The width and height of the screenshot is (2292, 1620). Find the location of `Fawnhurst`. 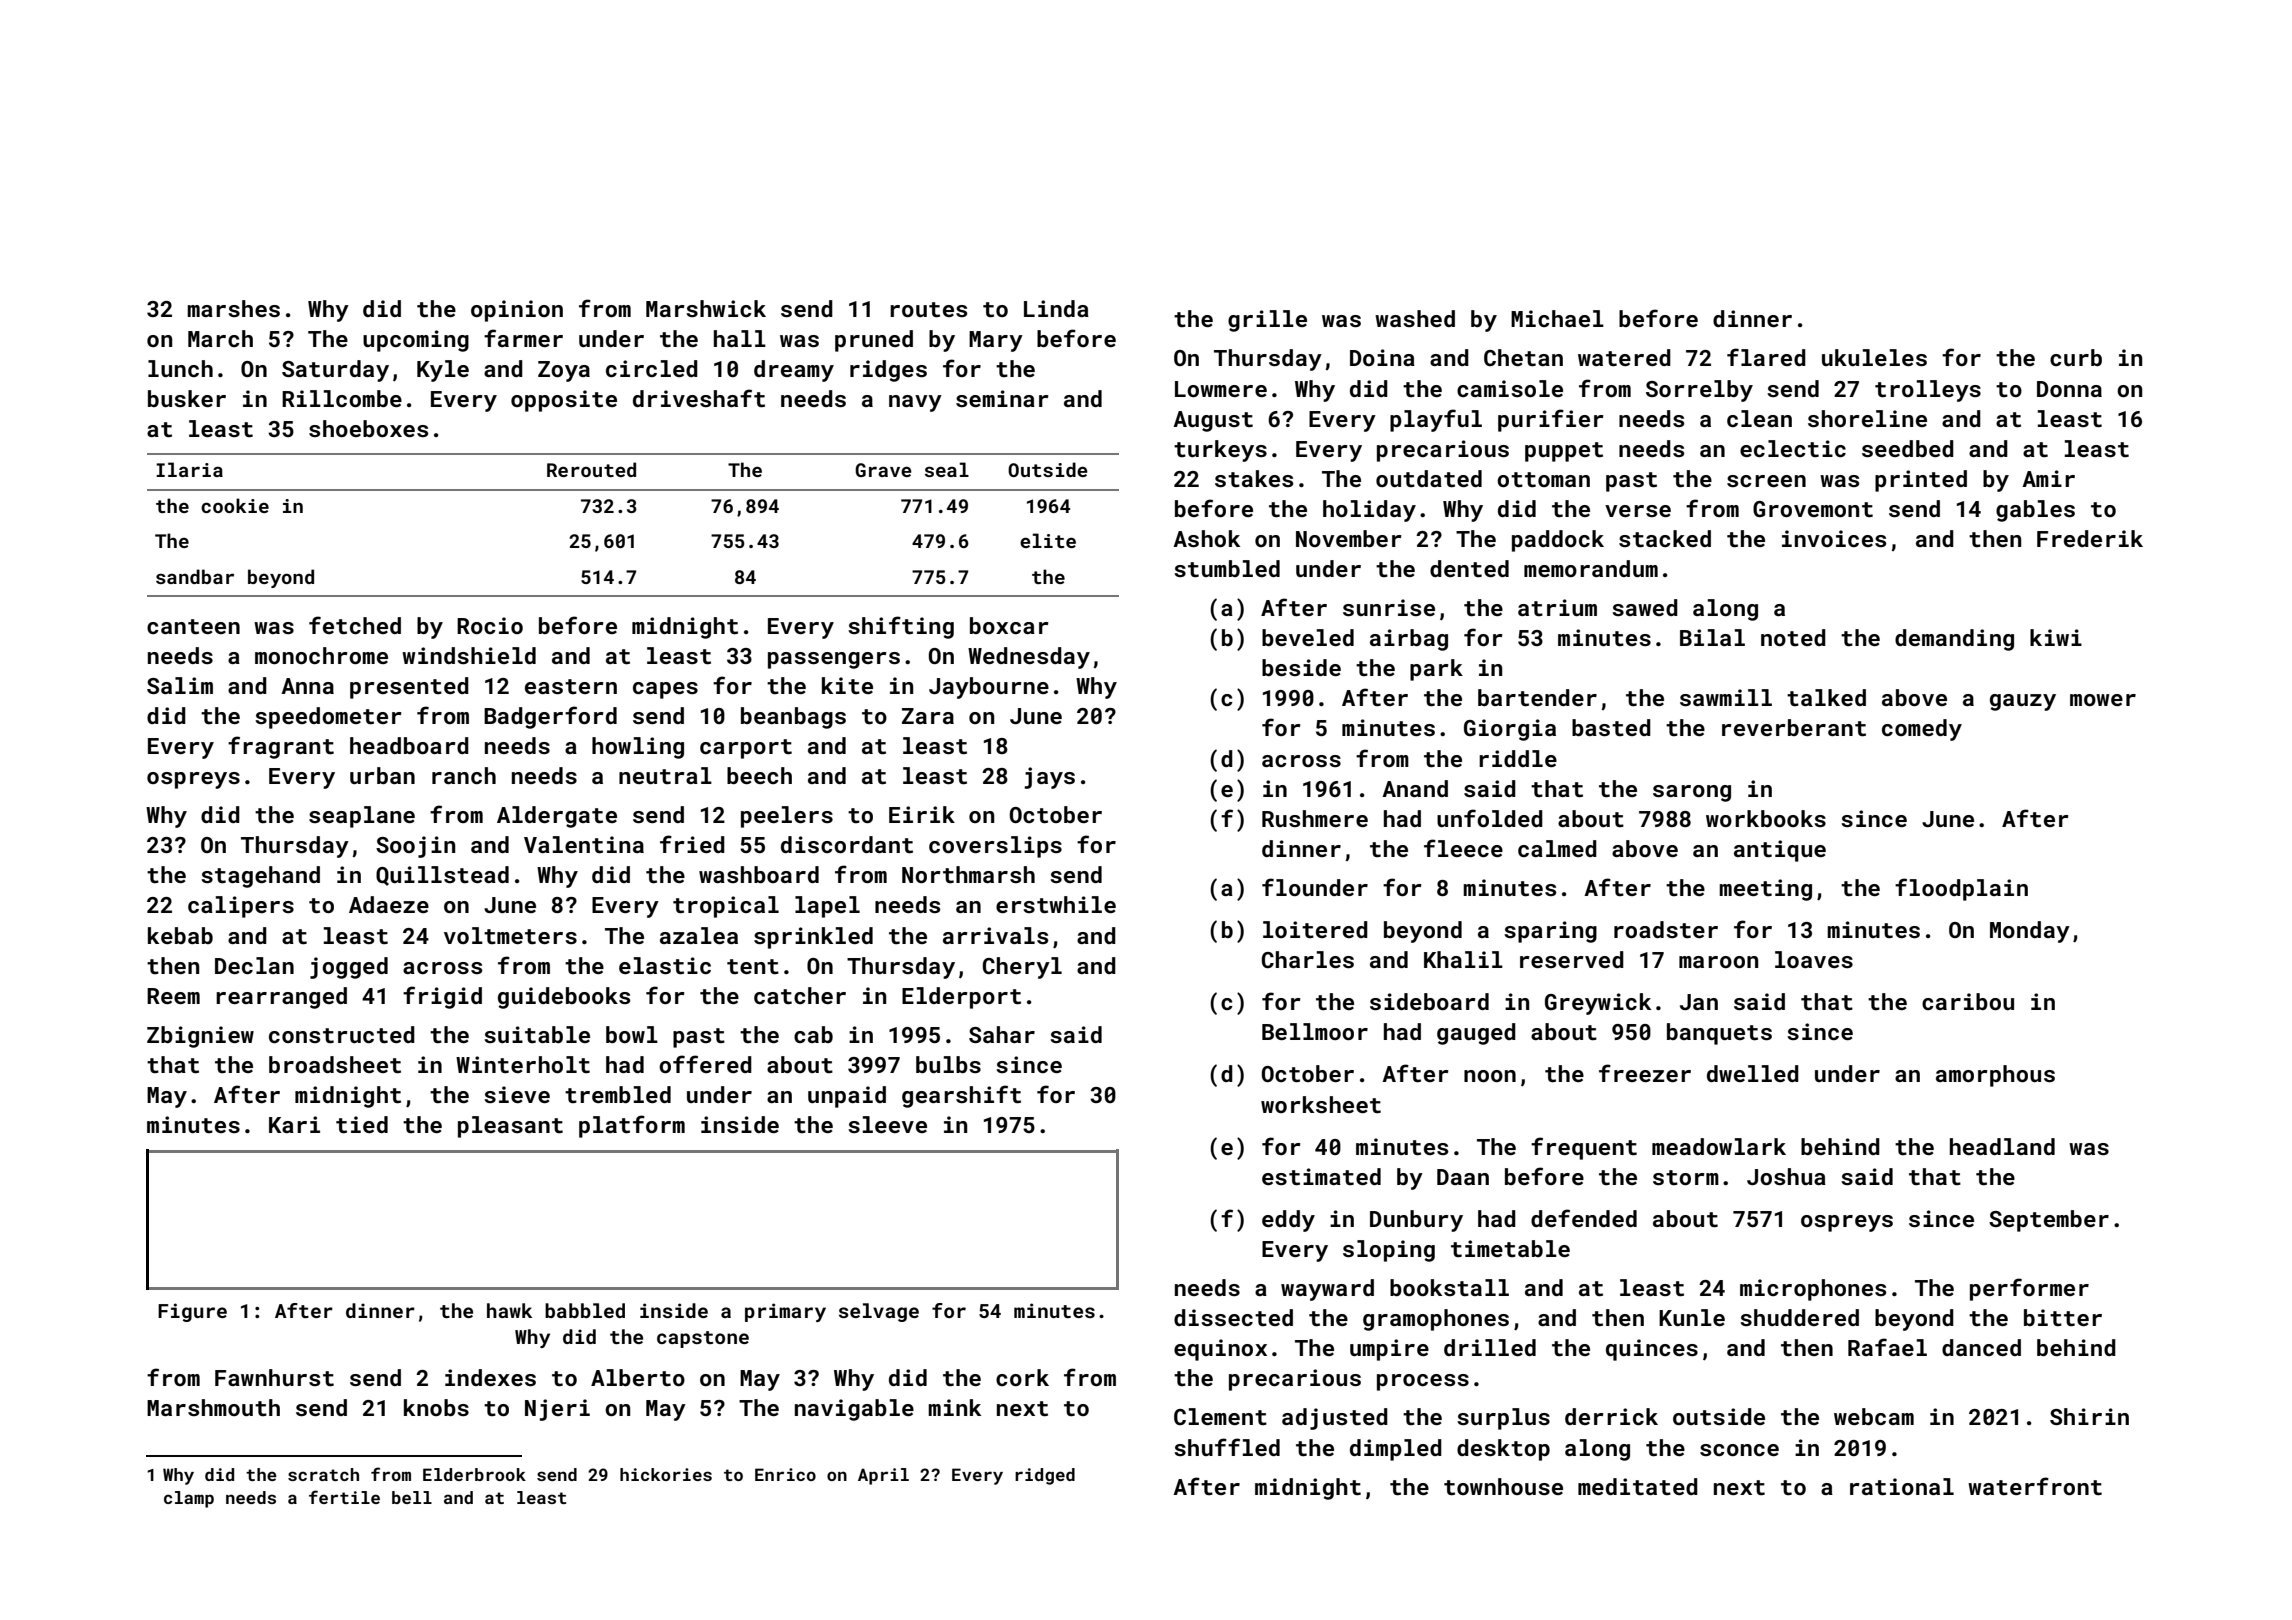

Fawnhurst is located at coordinates (274, 1377).
